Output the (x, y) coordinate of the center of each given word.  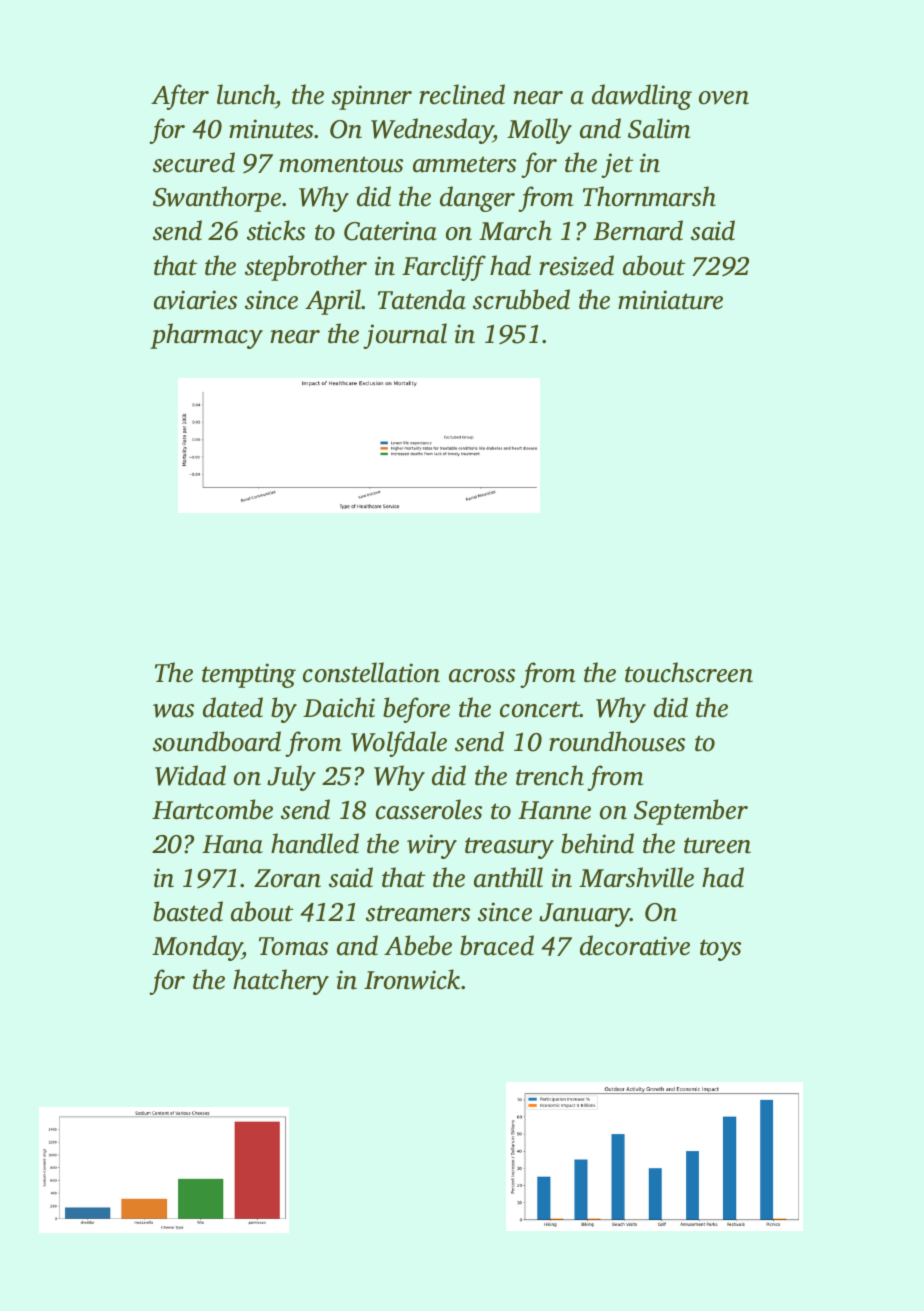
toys (720, 950)
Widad (190, 775)
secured (194, 162)
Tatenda (422, 299)
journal (405, 336)
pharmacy (206, 336)
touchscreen (689, 672)
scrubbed (521, 299)
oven (724, 98)
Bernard (638, 230)
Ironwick (412, 979)
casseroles (429, 809)
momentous (341, 164)
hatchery (281, 982)
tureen (717, 845)
